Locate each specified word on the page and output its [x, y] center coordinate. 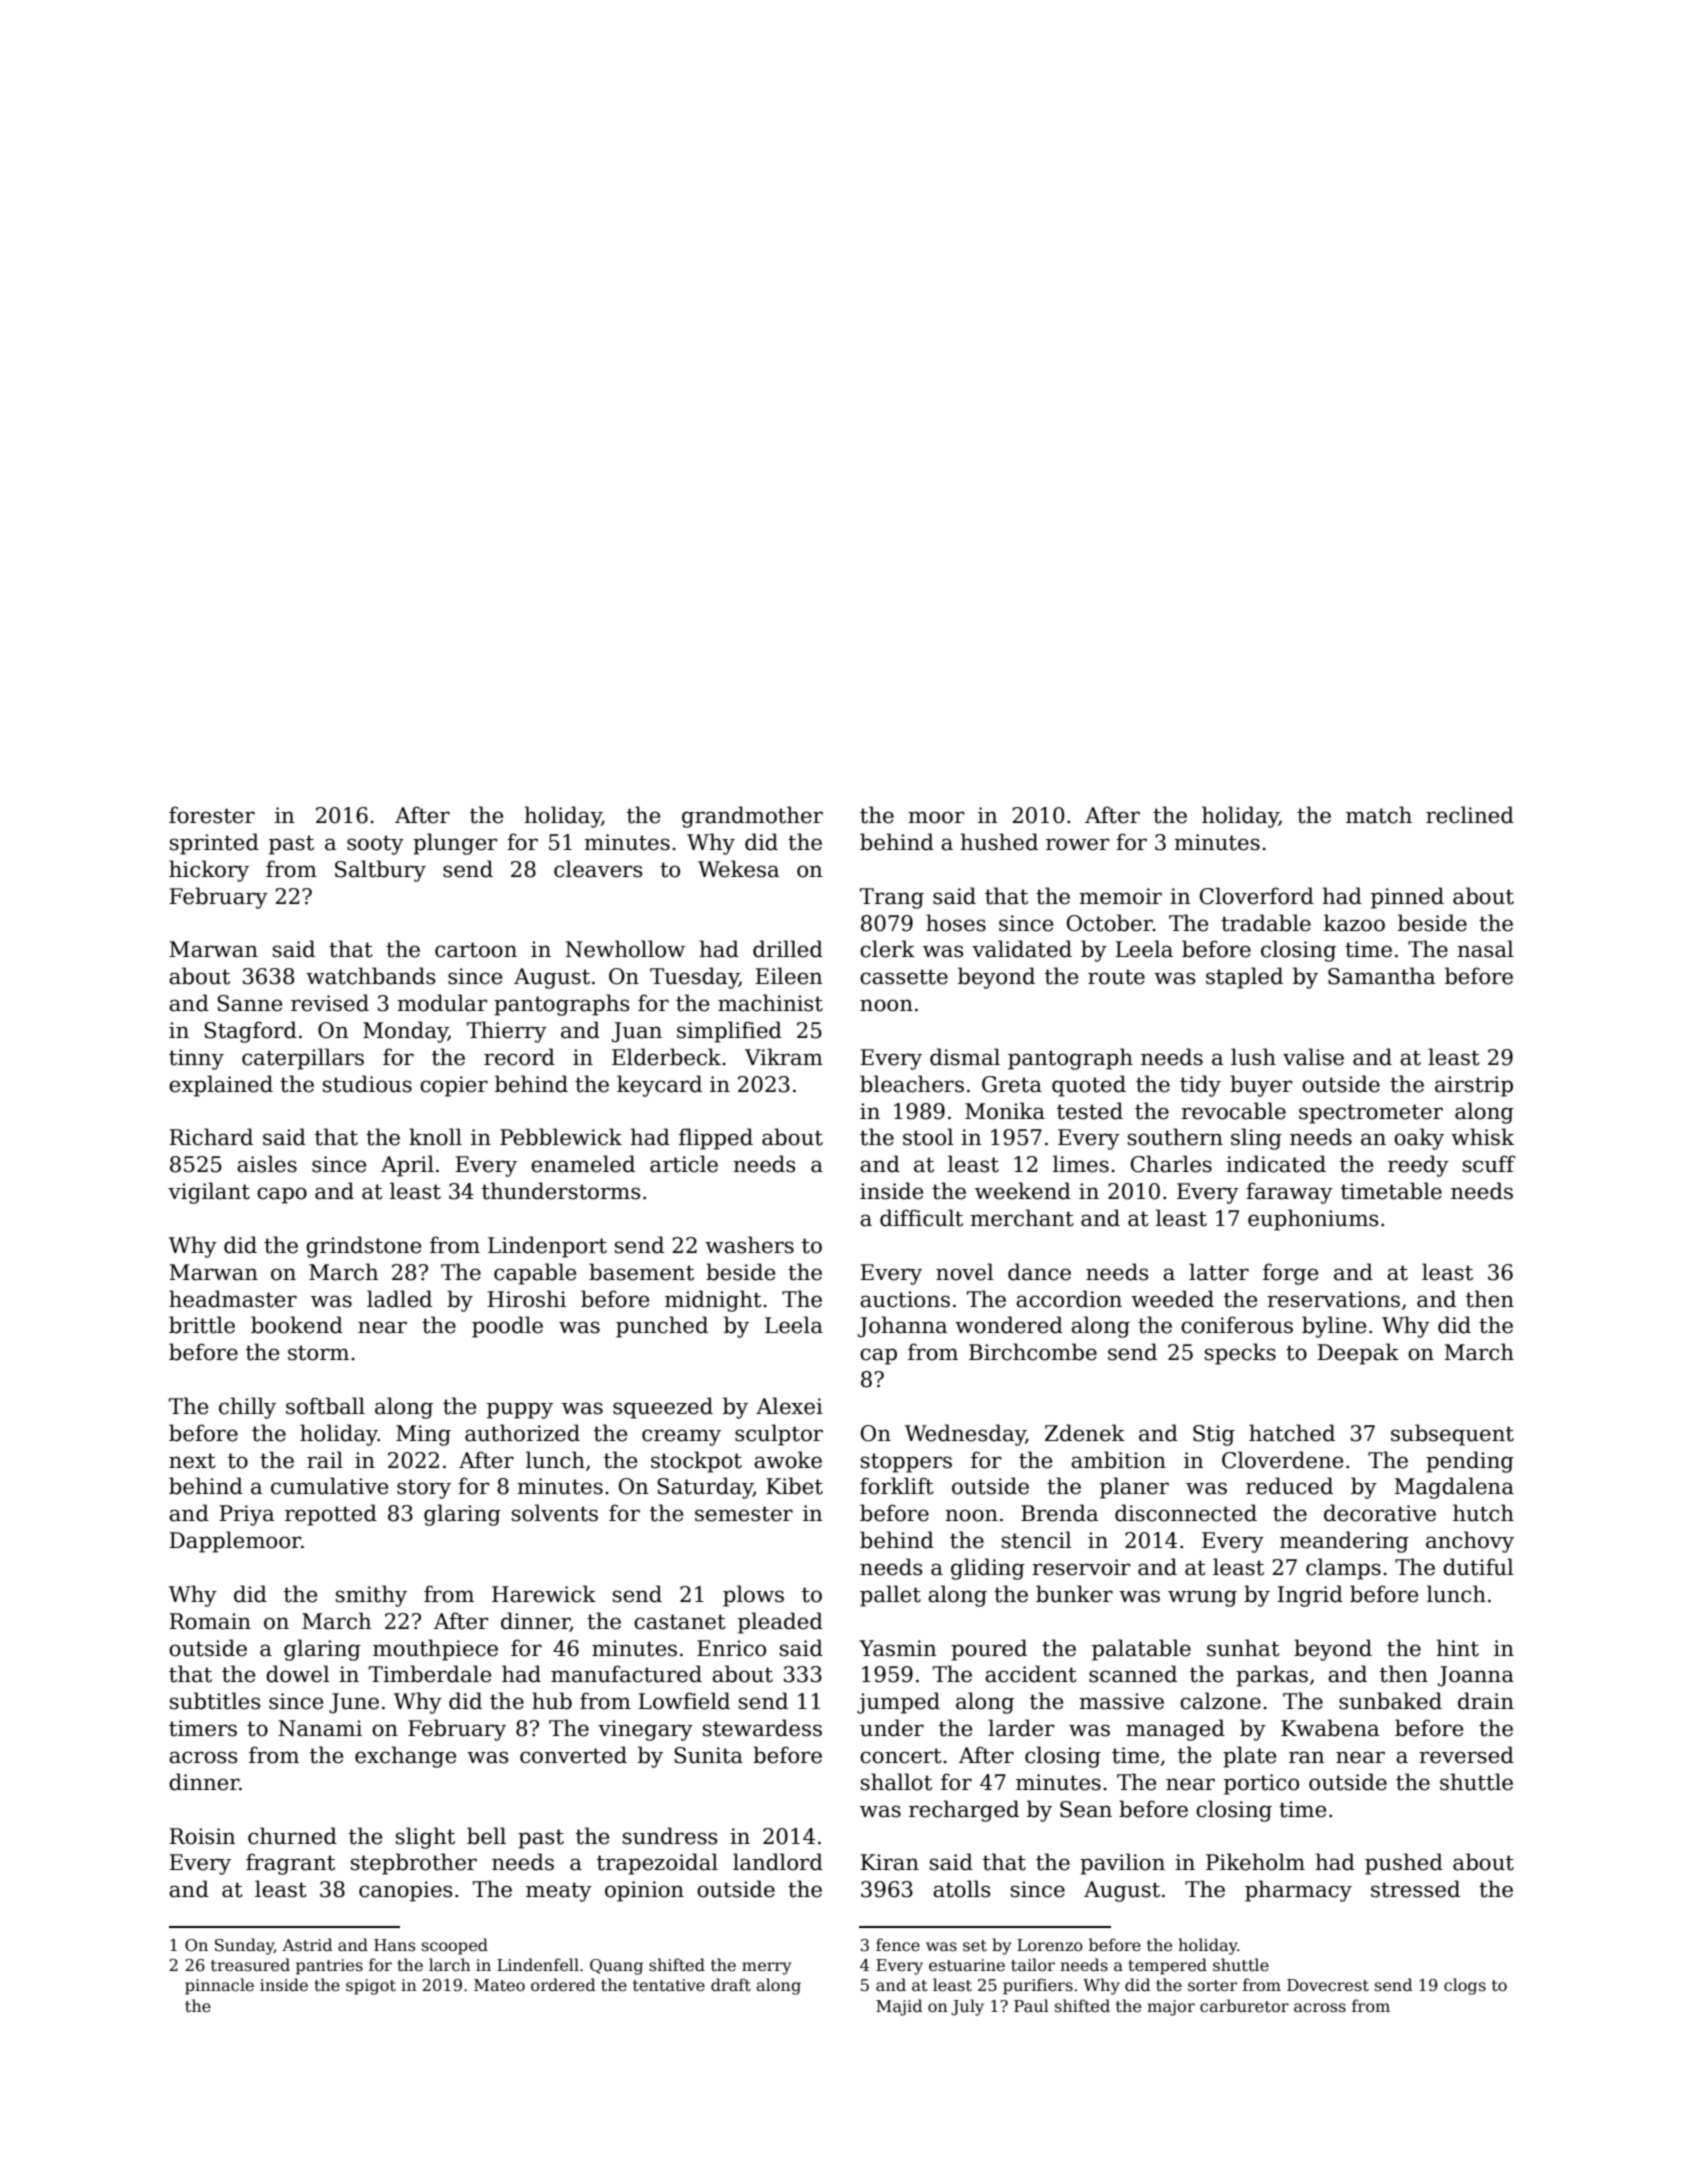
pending [1470, 1462]
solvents [555, 1513]
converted [573, 1755]
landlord [778, 1862]
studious [367, 1084]
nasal [1485, 949]
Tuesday [694, 978]
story [424, 1489]
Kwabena [1330, 1728]
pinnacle [219, 1986]
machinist [770, 1003]
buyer [1261, 1086]
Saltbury [380, 871]
